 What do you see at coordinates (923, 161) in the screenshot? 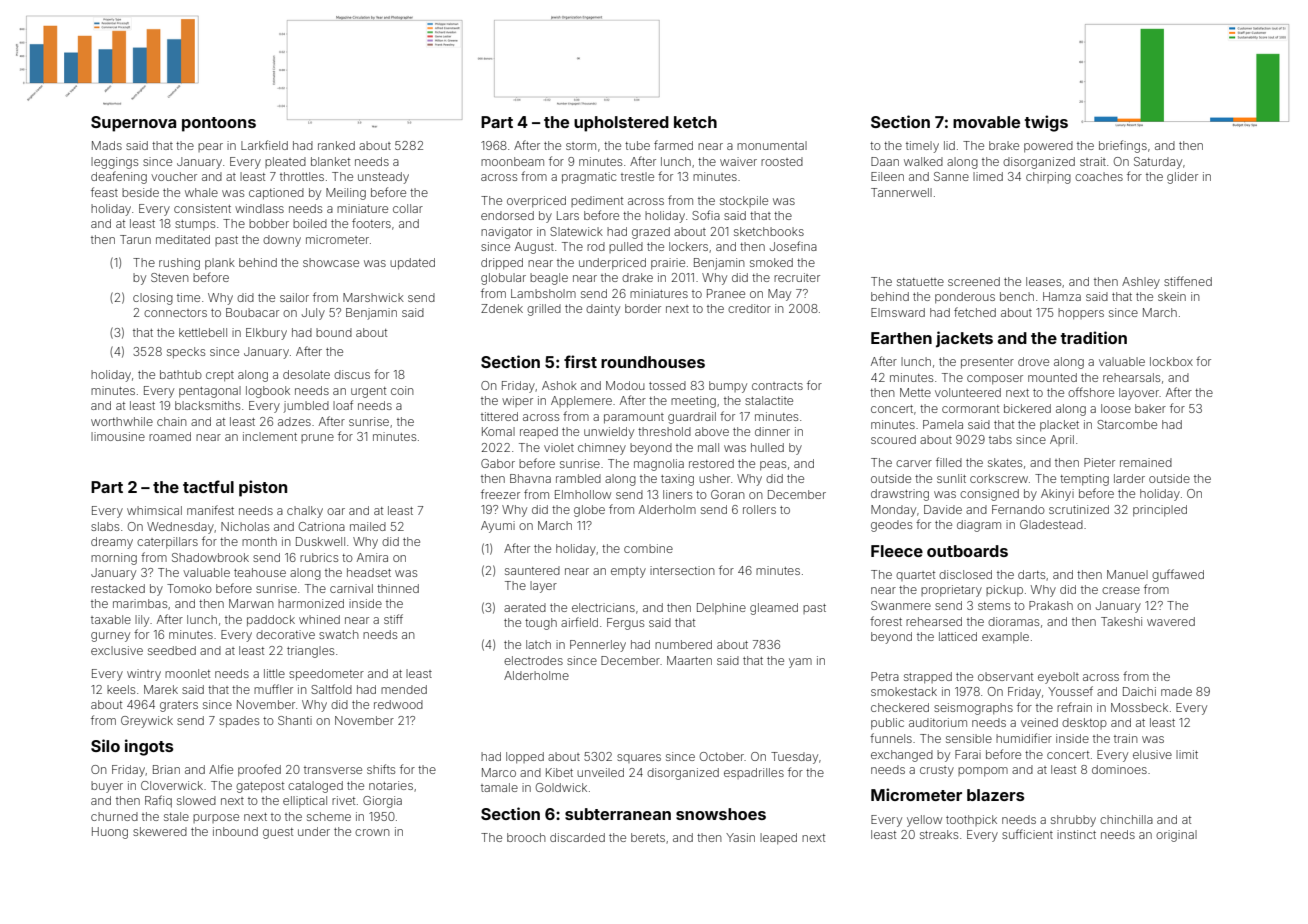
I see `walked` at bounding box center [923, 161].
